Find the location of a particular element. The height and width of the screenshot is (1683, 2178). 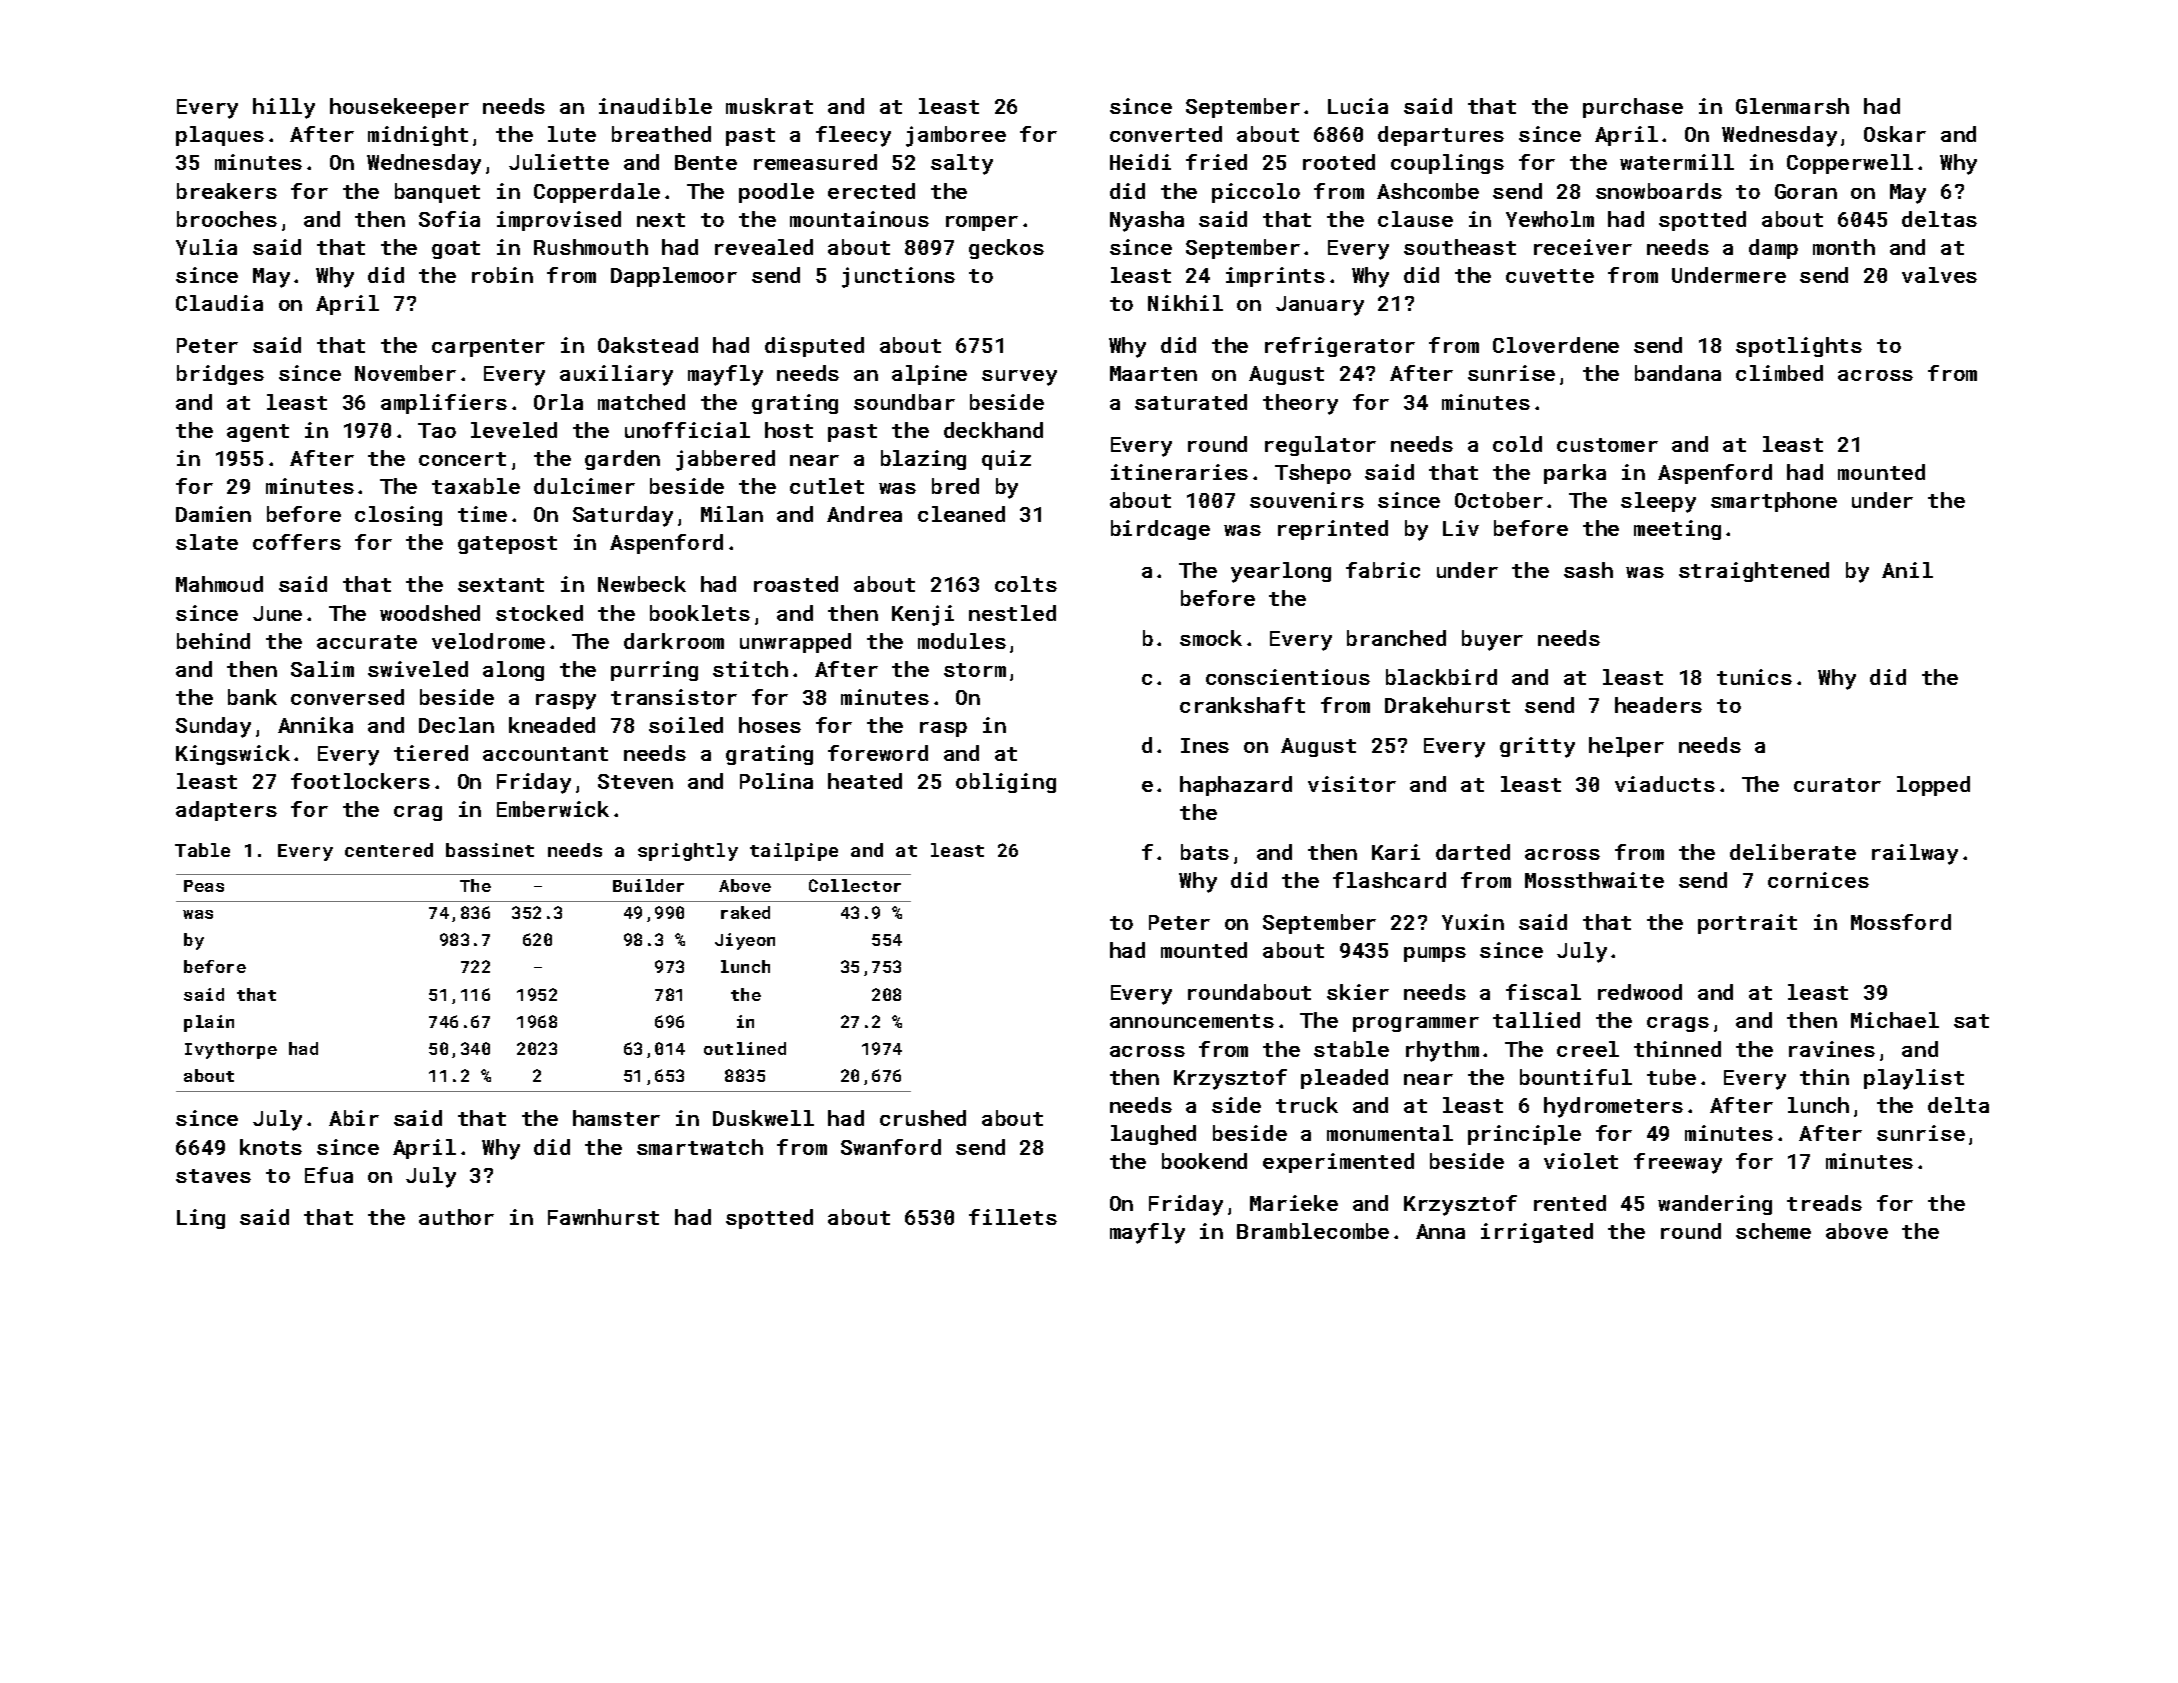

Saturday is located at coordinates (623, 516).
